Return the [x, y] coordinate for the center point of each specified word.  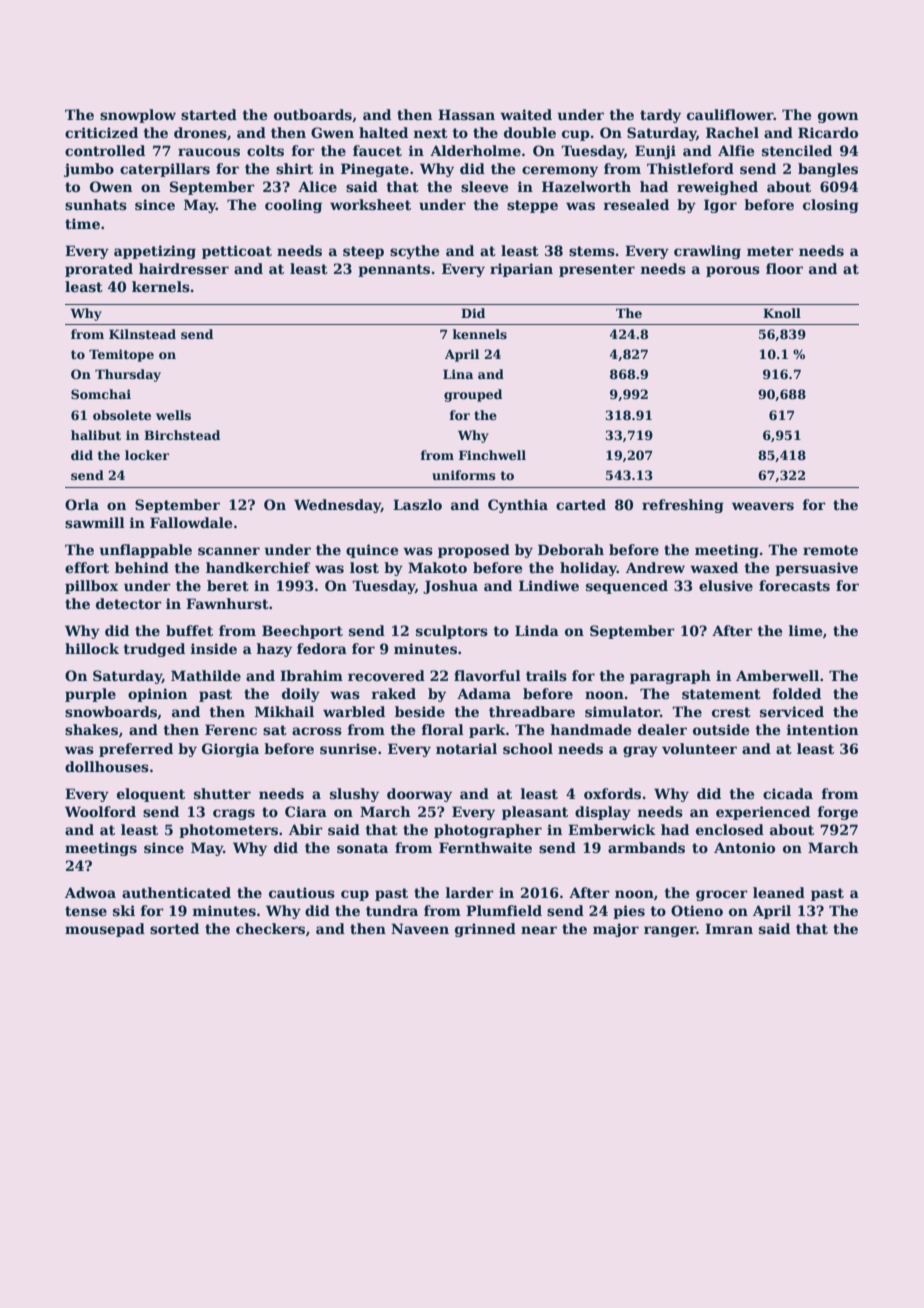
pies [629, 912]
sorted [174, 928]
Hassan [466, 114]
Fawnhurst [227, 603]
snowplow [138, 116]
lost [364, 567]
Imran [729, 928]
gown [838, 117]
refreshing [683, 506]
